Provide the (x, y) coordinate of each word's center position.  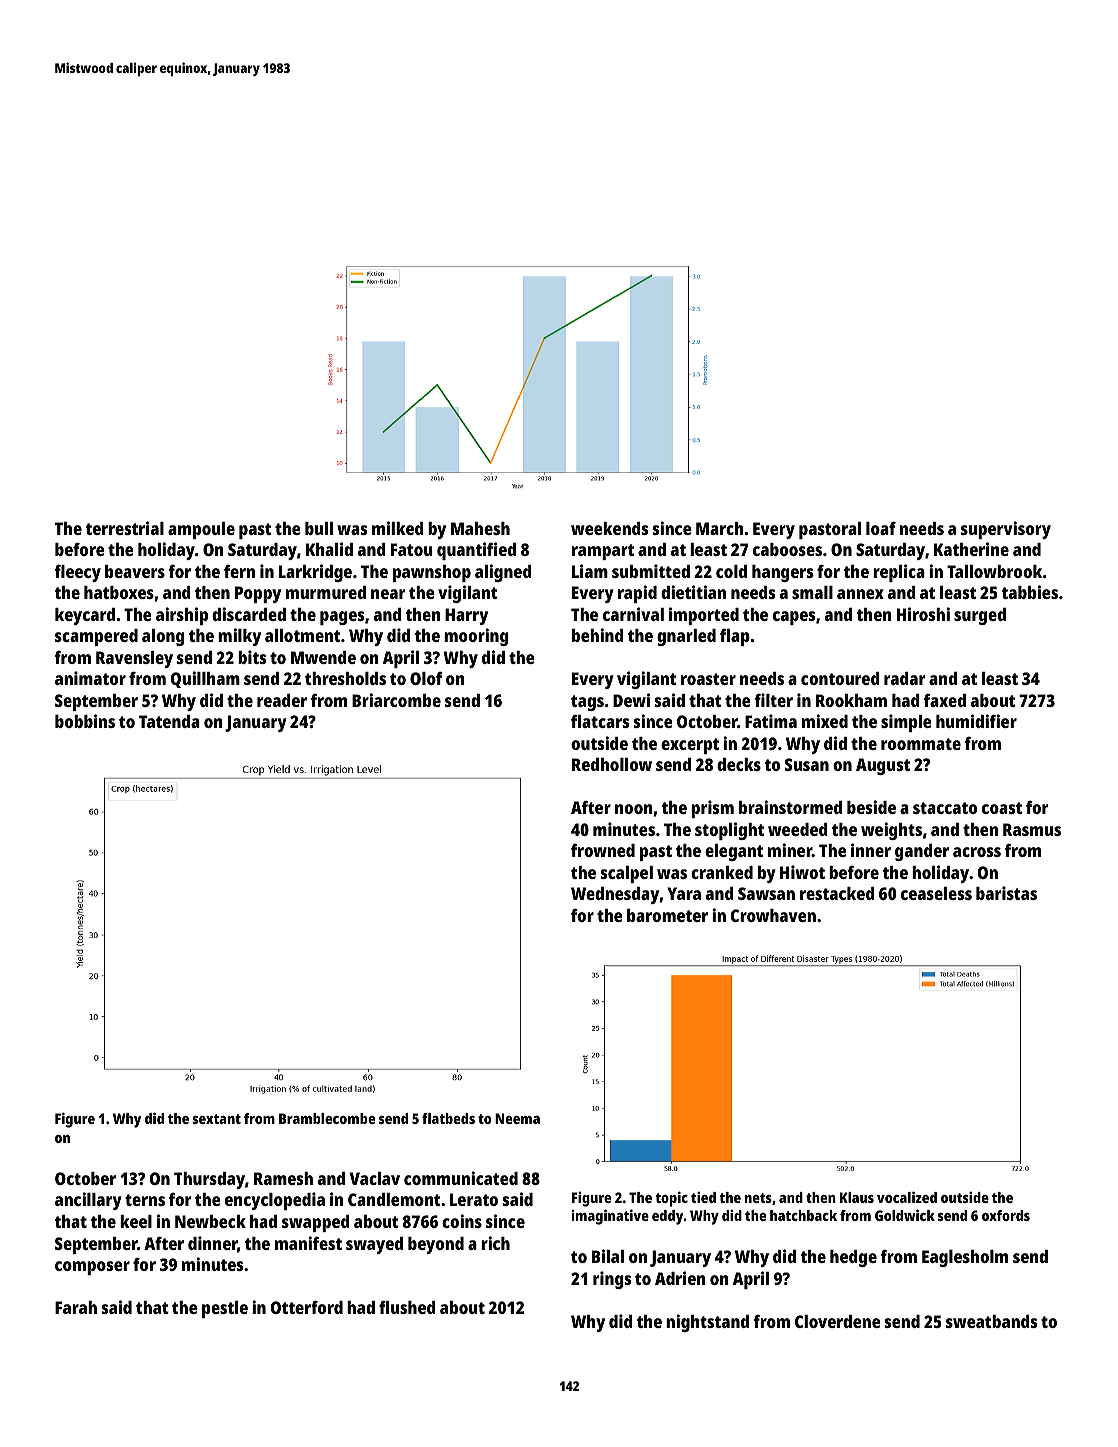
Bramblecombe (327, 1118)
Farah (76, 1307)
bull (319, 528)
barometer (667, 915)
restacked (837, 893)
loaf (881, 528)
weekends (609, 528)
